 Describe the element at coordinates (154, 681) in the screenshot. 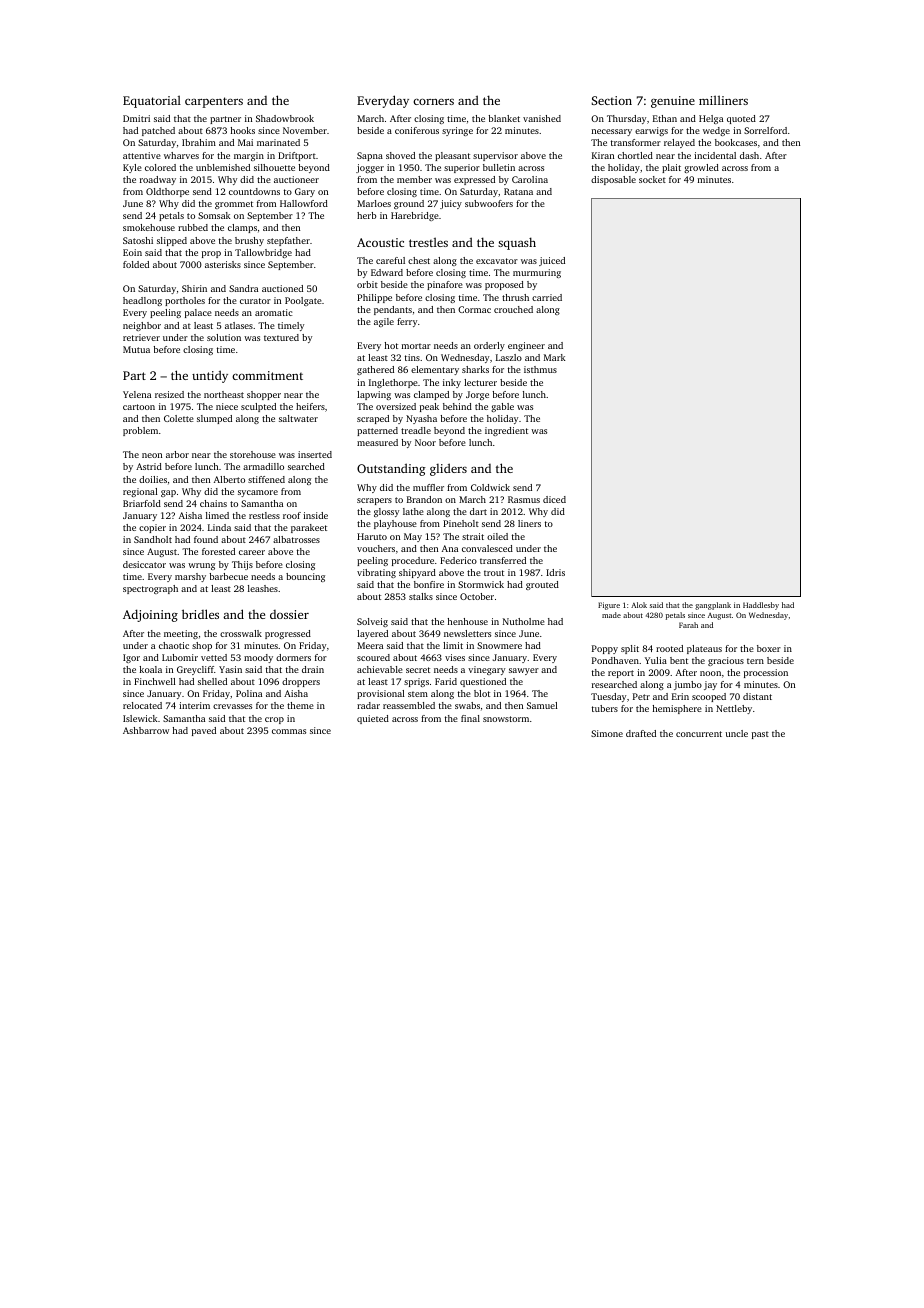

I see `Finchwell` at that location.
